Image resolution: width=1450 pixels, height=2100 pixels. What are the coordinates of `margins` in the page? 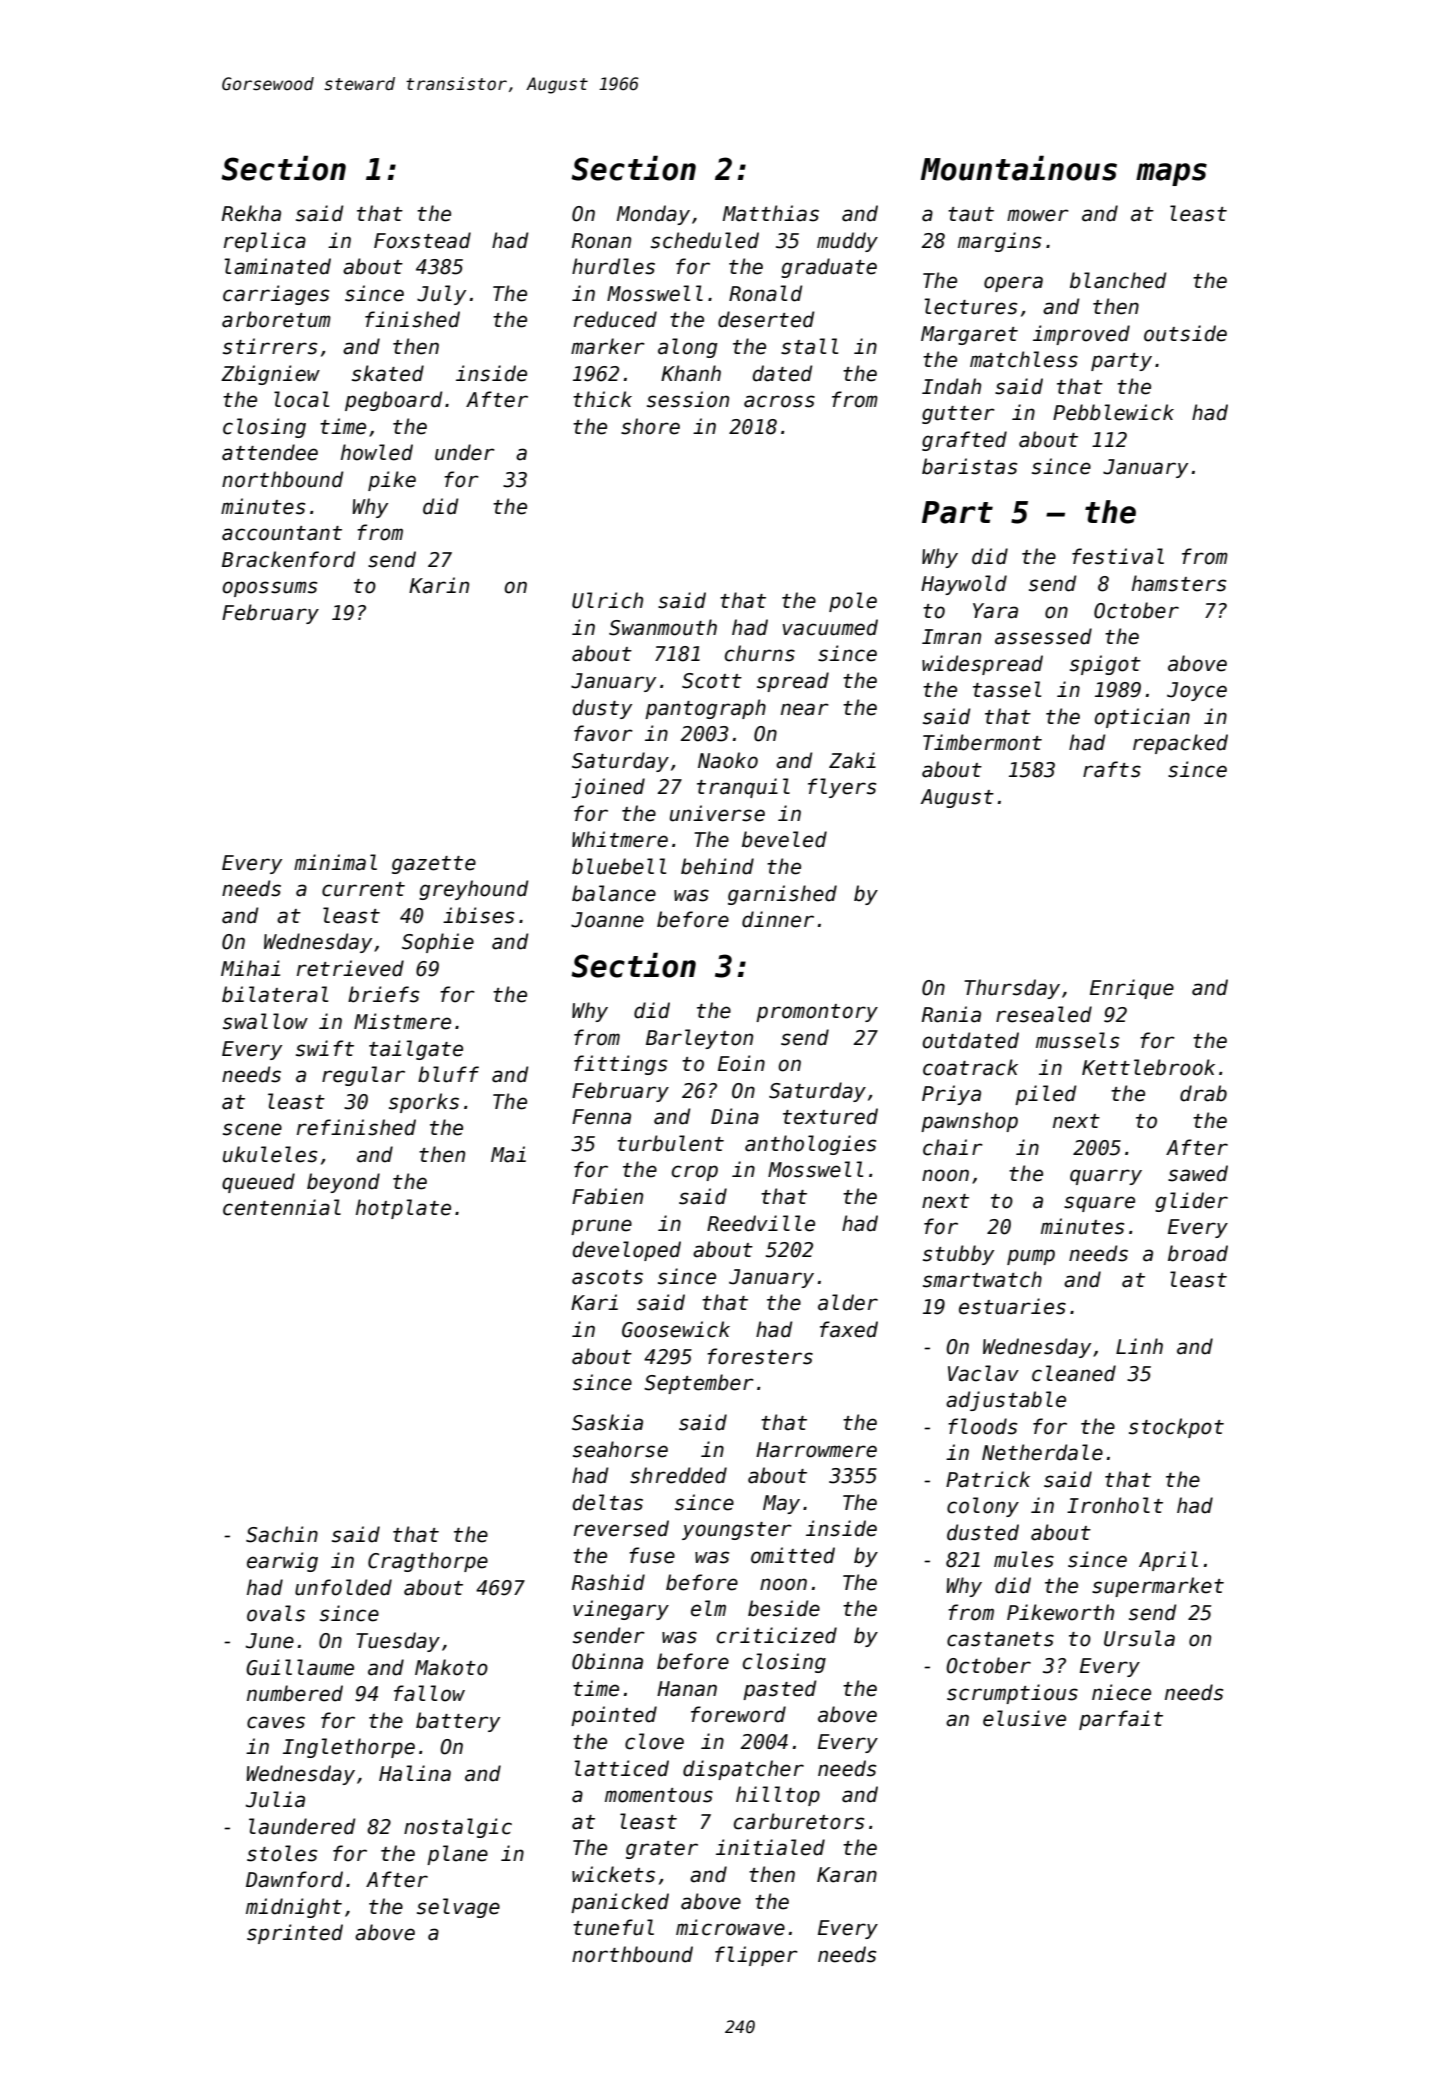 It's located at (999, 242).
